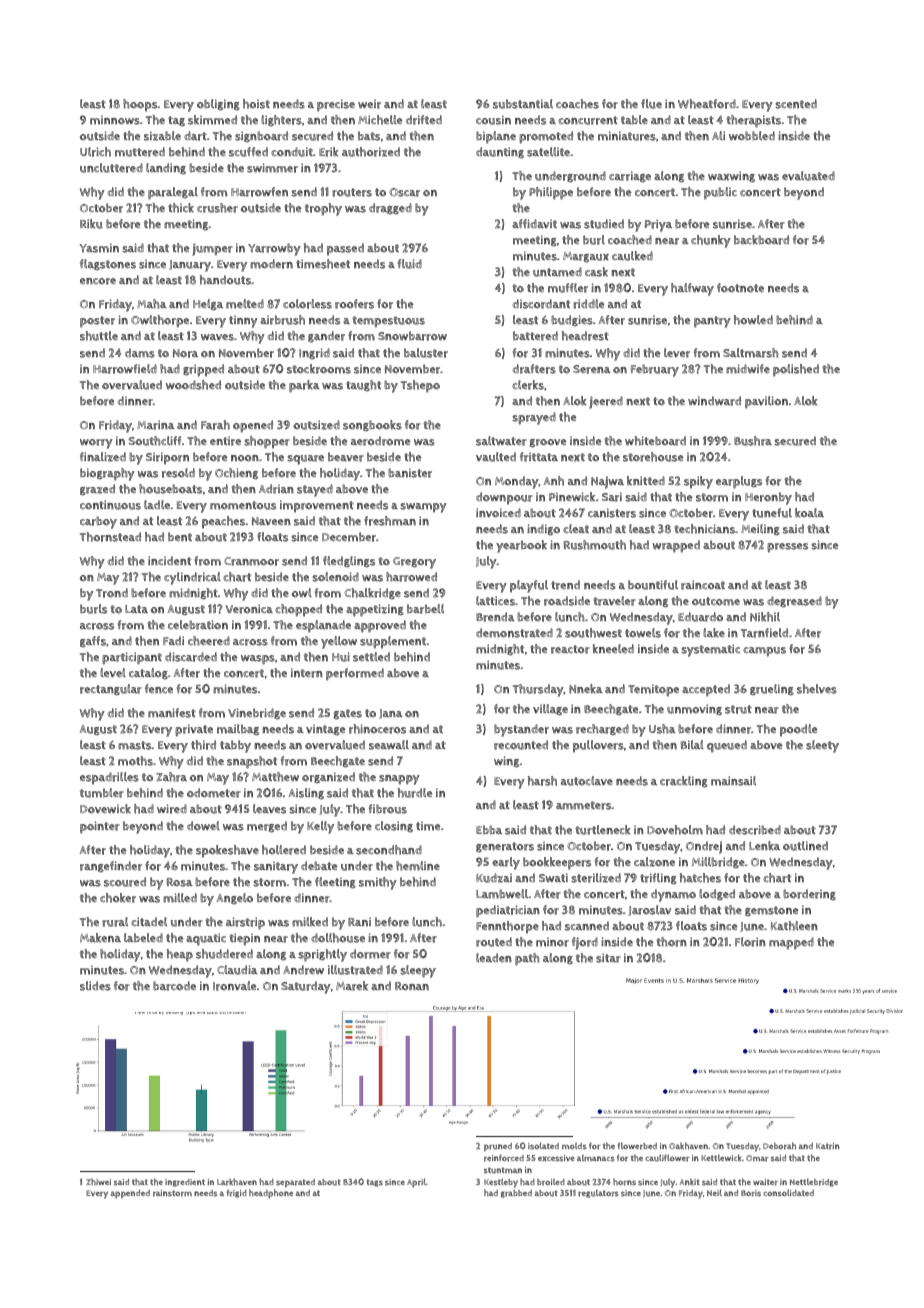 The width and height of the screenshot is (924, 1308). Describe the element at coordinates (100, 937) in the screenshot. I see `Makena` at that location.
